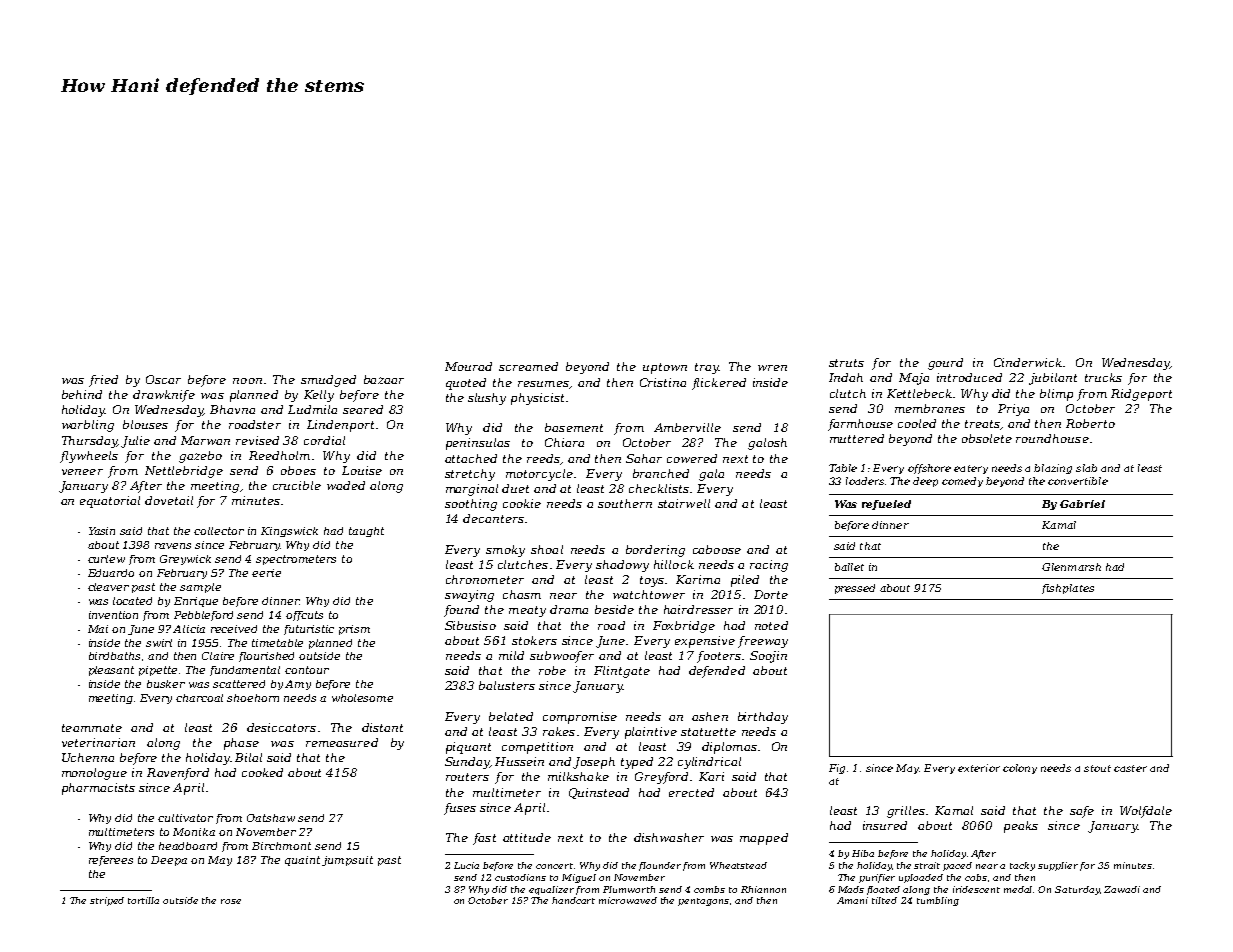 The width and height of the page is (1233, 952). Describe the element at coordinates (906, 812) in the page. I see `grilles` at that location.
